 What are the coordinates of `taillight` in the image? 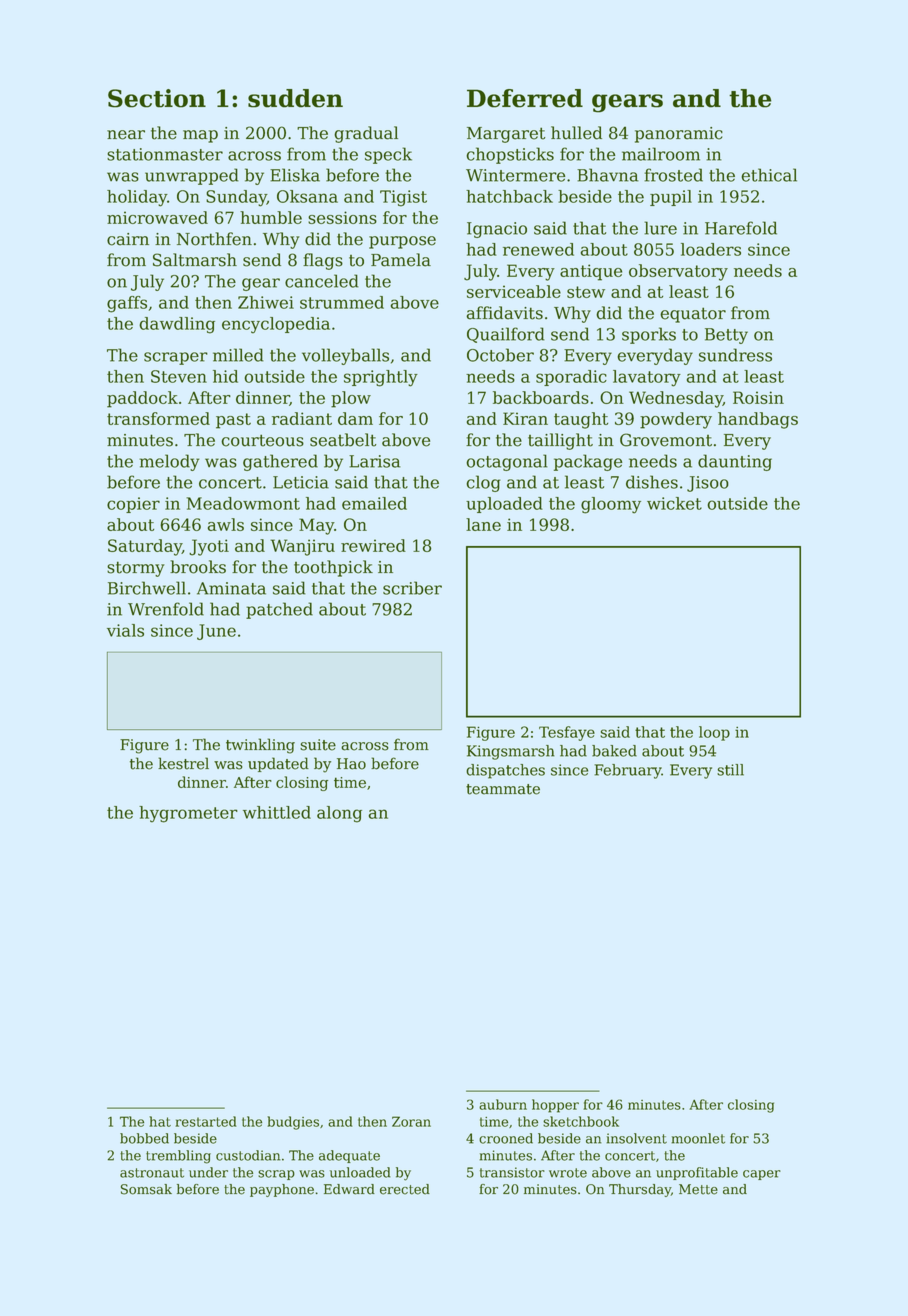 It's located at (560, 441).
